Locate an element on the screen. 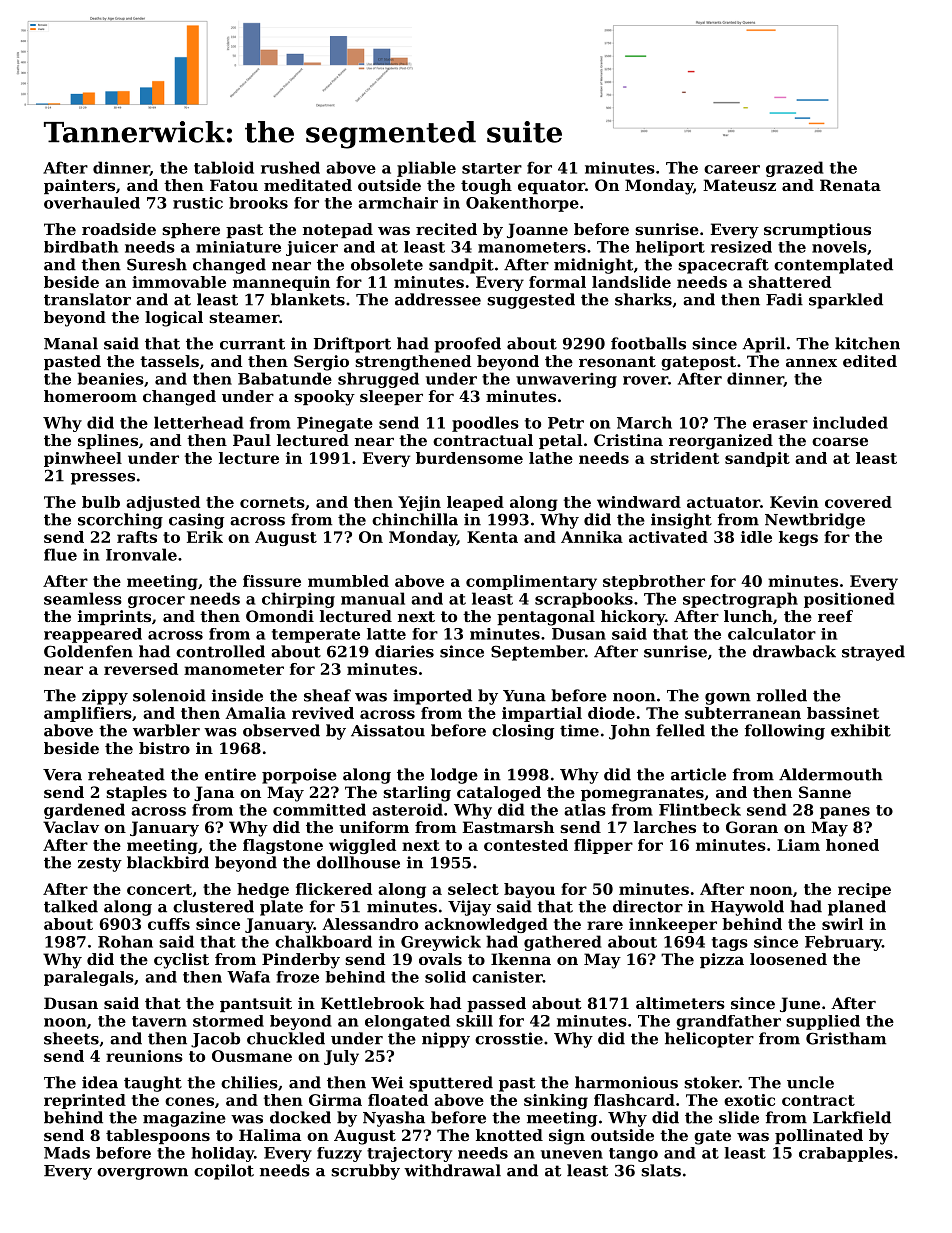 The image size is (952, 1233). reprinted is located at coordinates (85, 1101).
